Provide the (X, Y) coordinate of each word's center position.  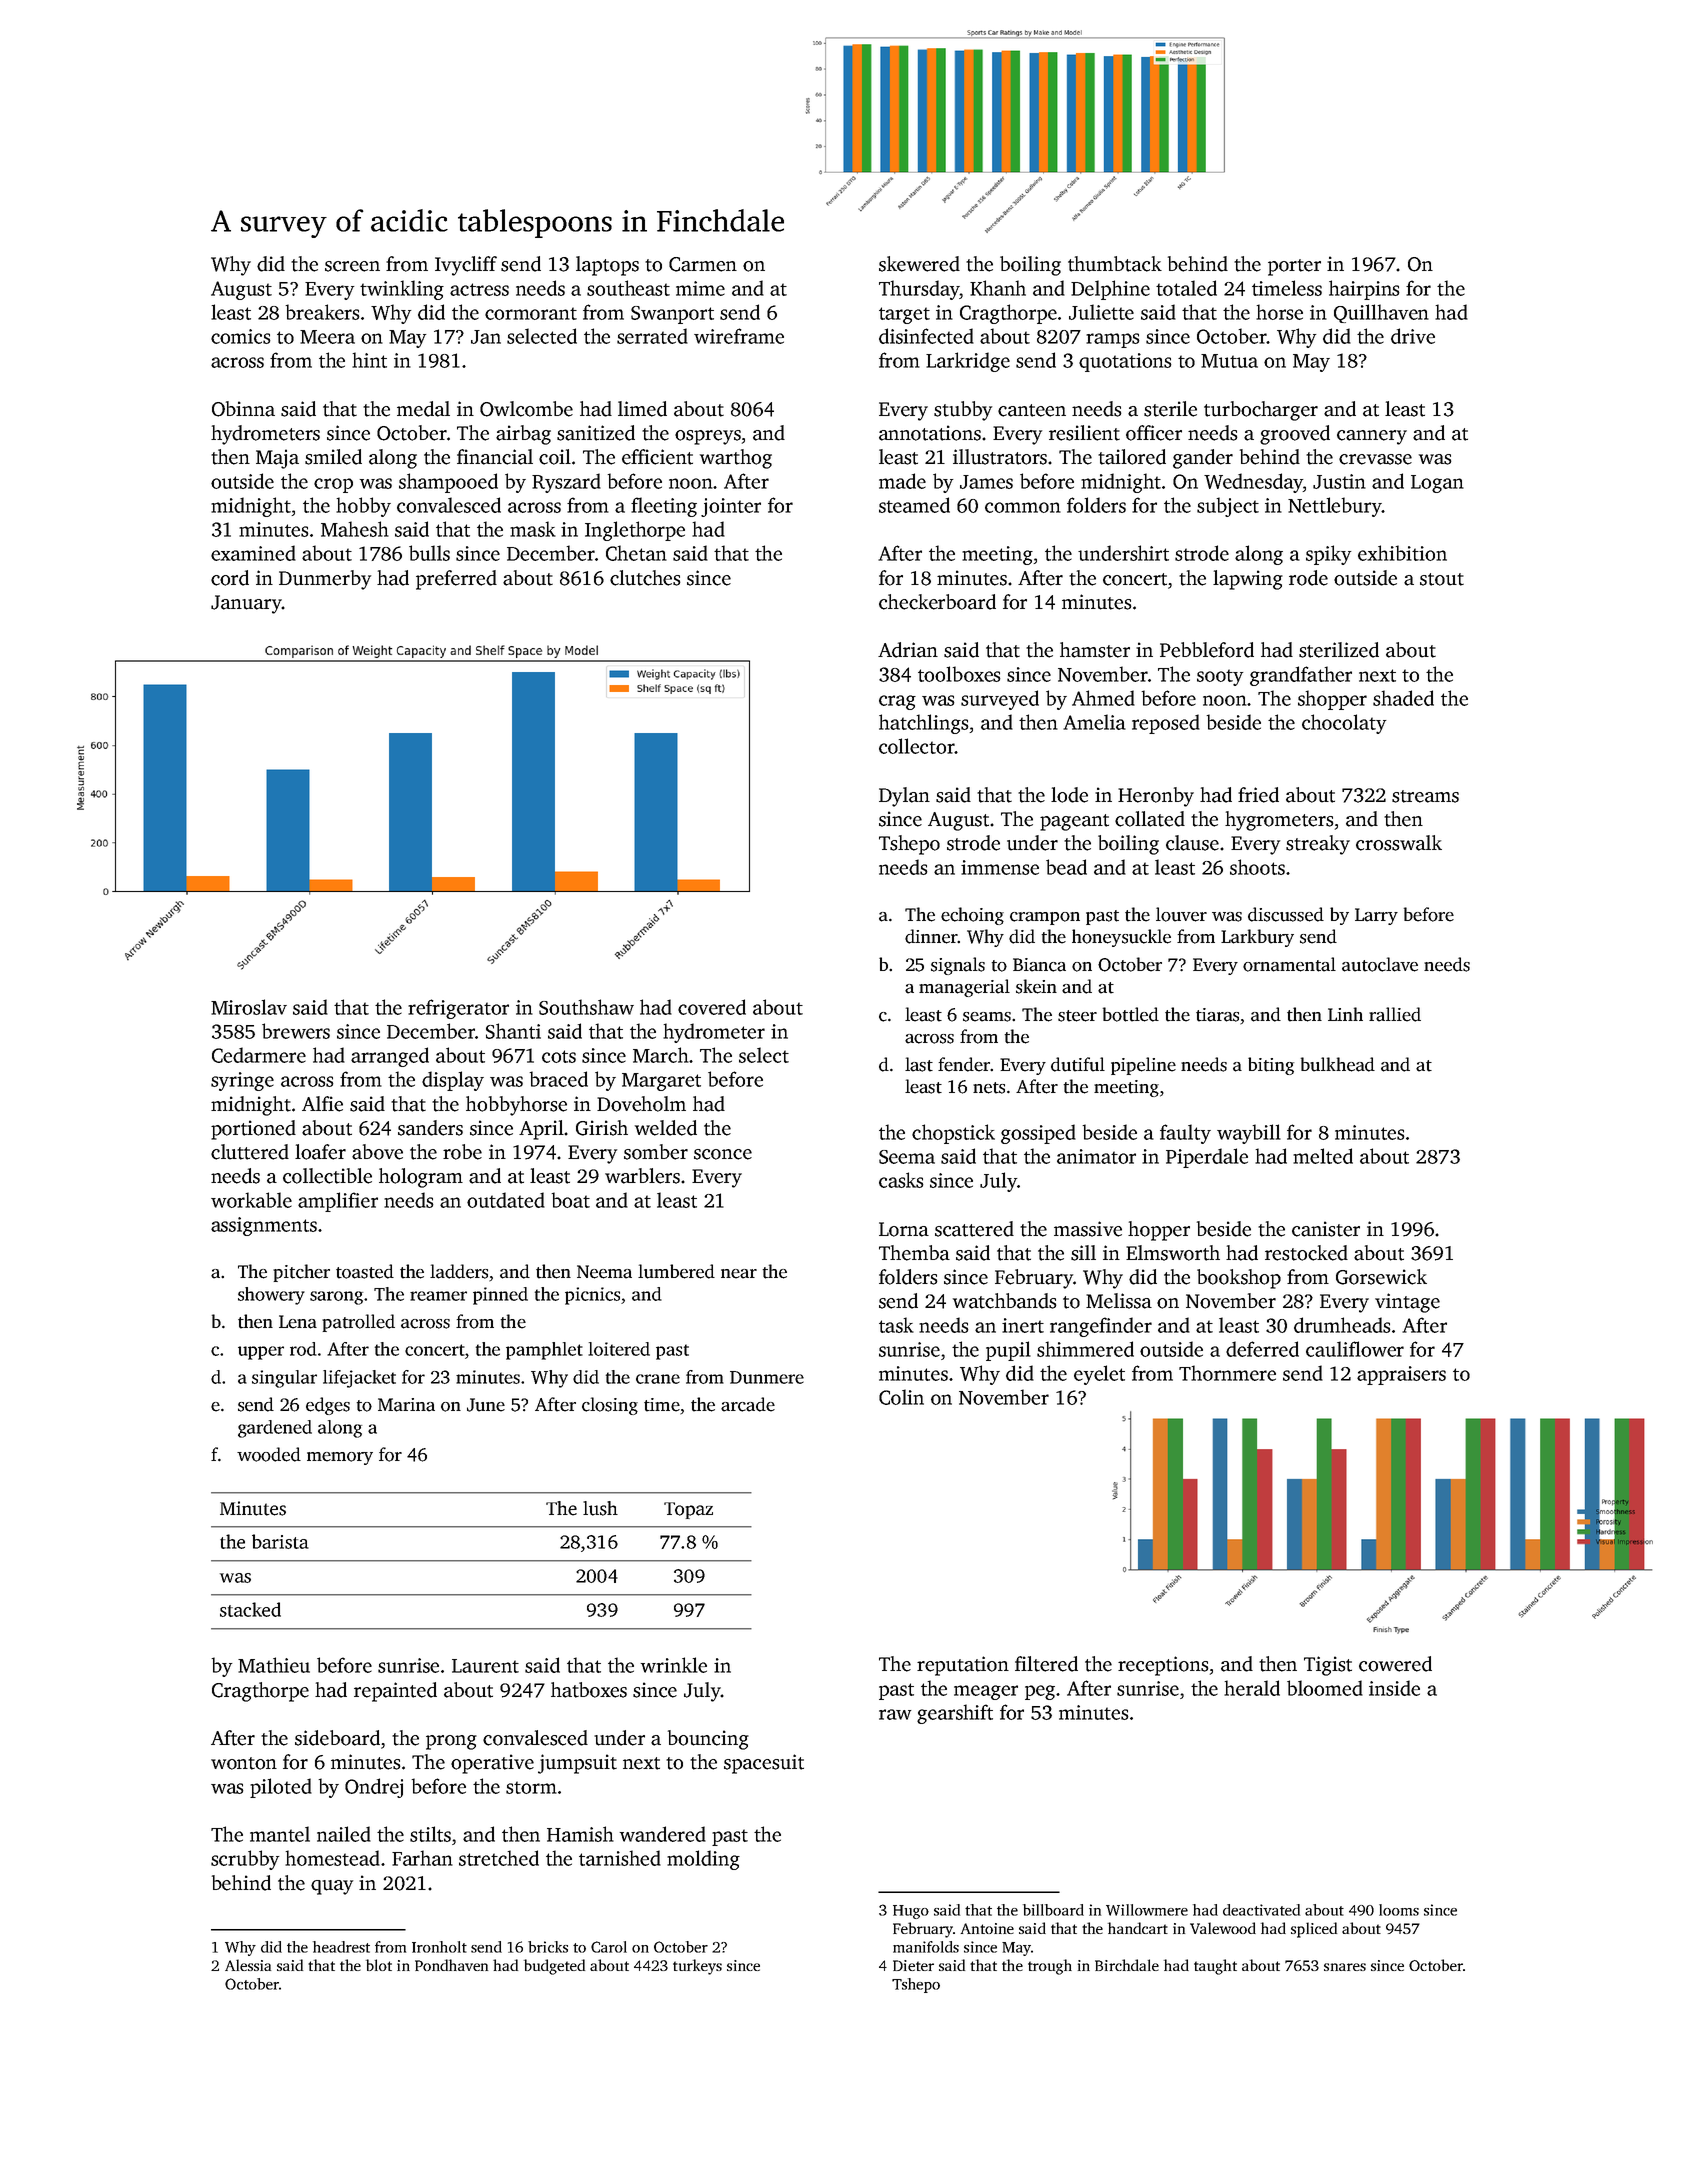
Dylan (904, 797)
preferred (456, 580)
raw (895, 1714)
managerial (964, 988)
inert (1023, 1325)
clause (1192, 843)
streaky (1318, 845)
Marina (406, 1405)
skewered (919, 264)
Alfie (322, 1104)
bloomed (1325, 1688)
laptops (607, 266)
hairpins (1364, 290)
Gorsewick (1381, 1277)
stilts (430, 1834)
